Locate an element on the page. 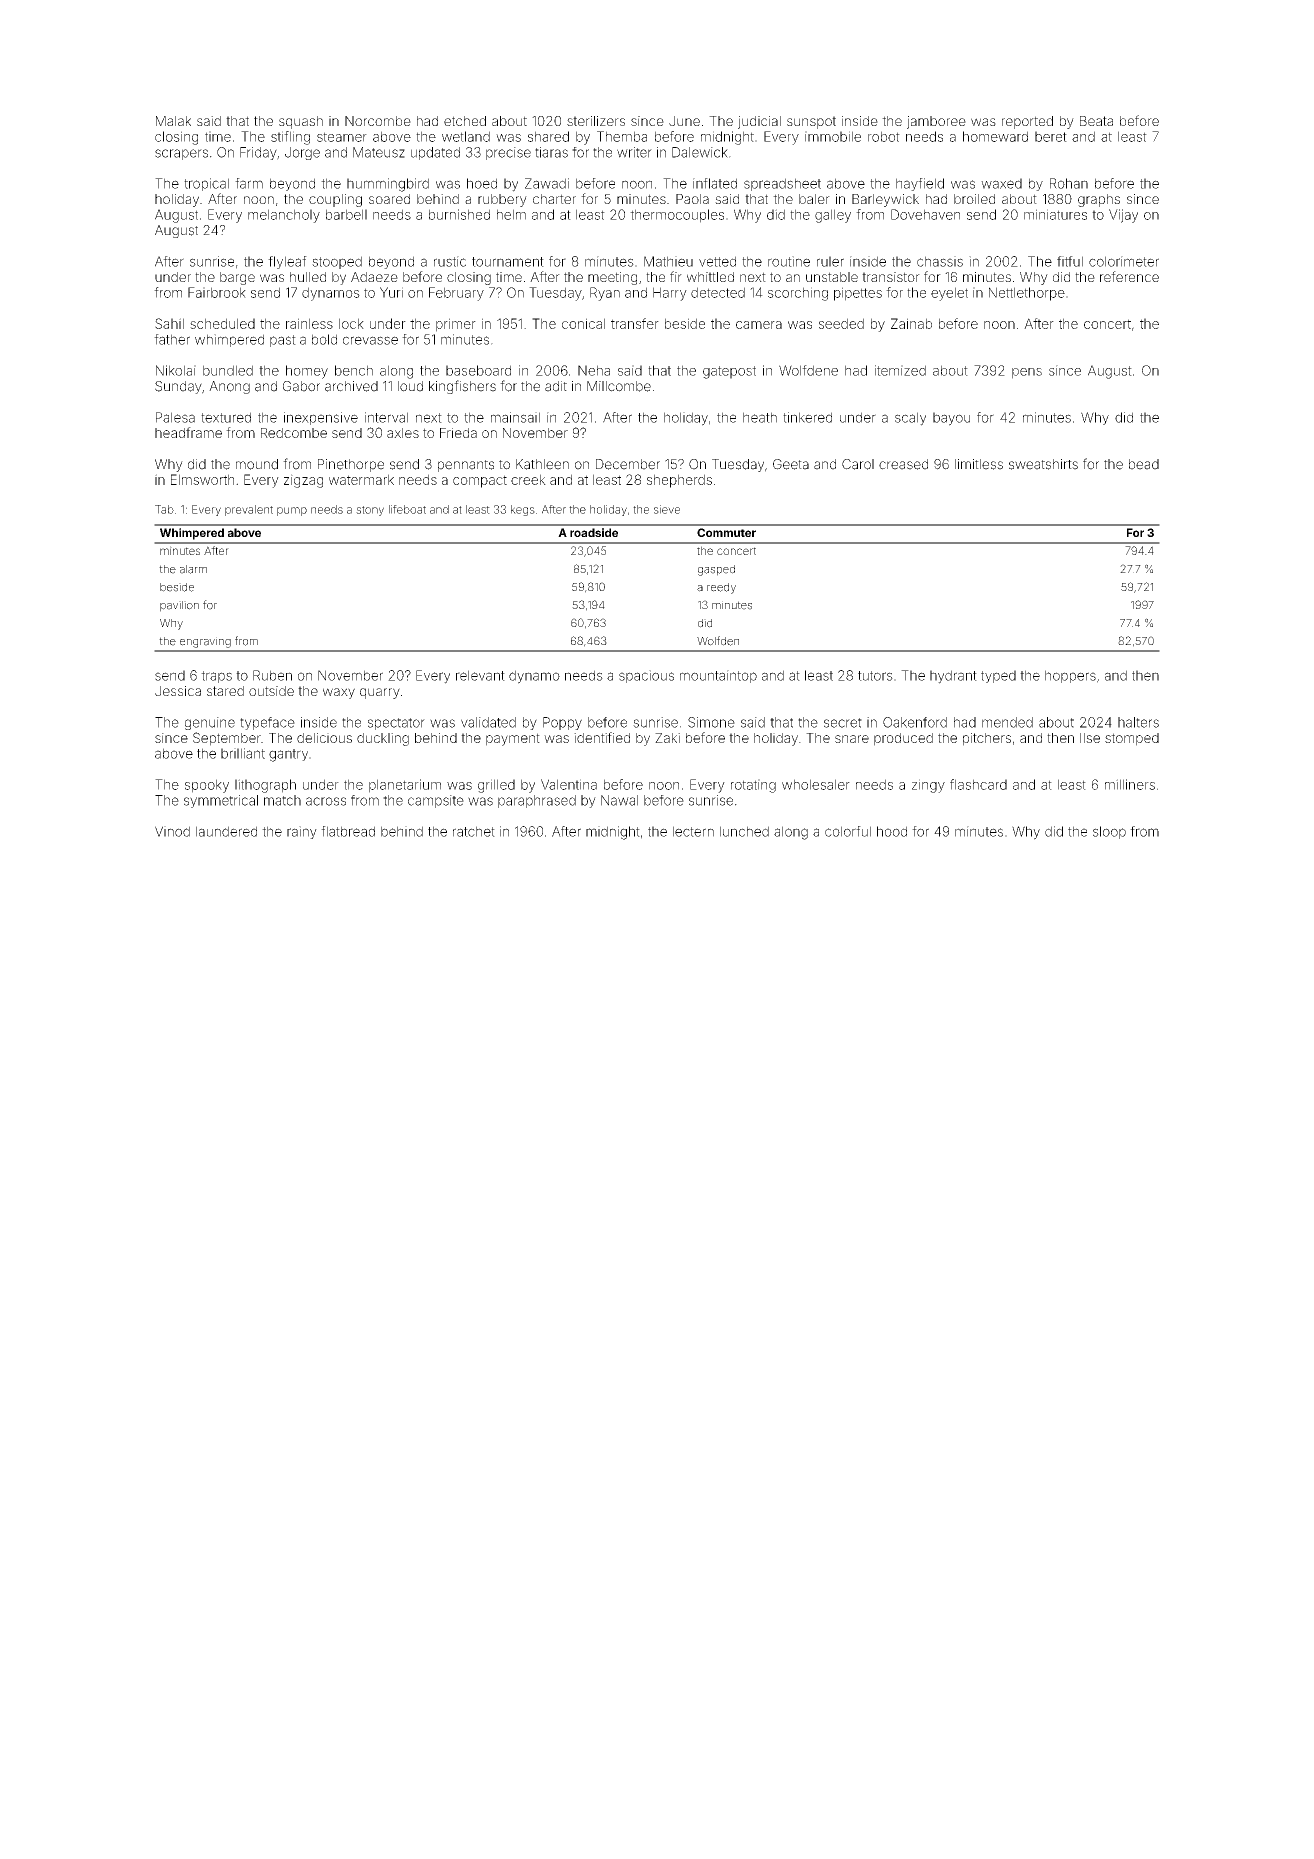 The width and height of the document is (1314, 1859). routine is located at coordinates (789, 261).
